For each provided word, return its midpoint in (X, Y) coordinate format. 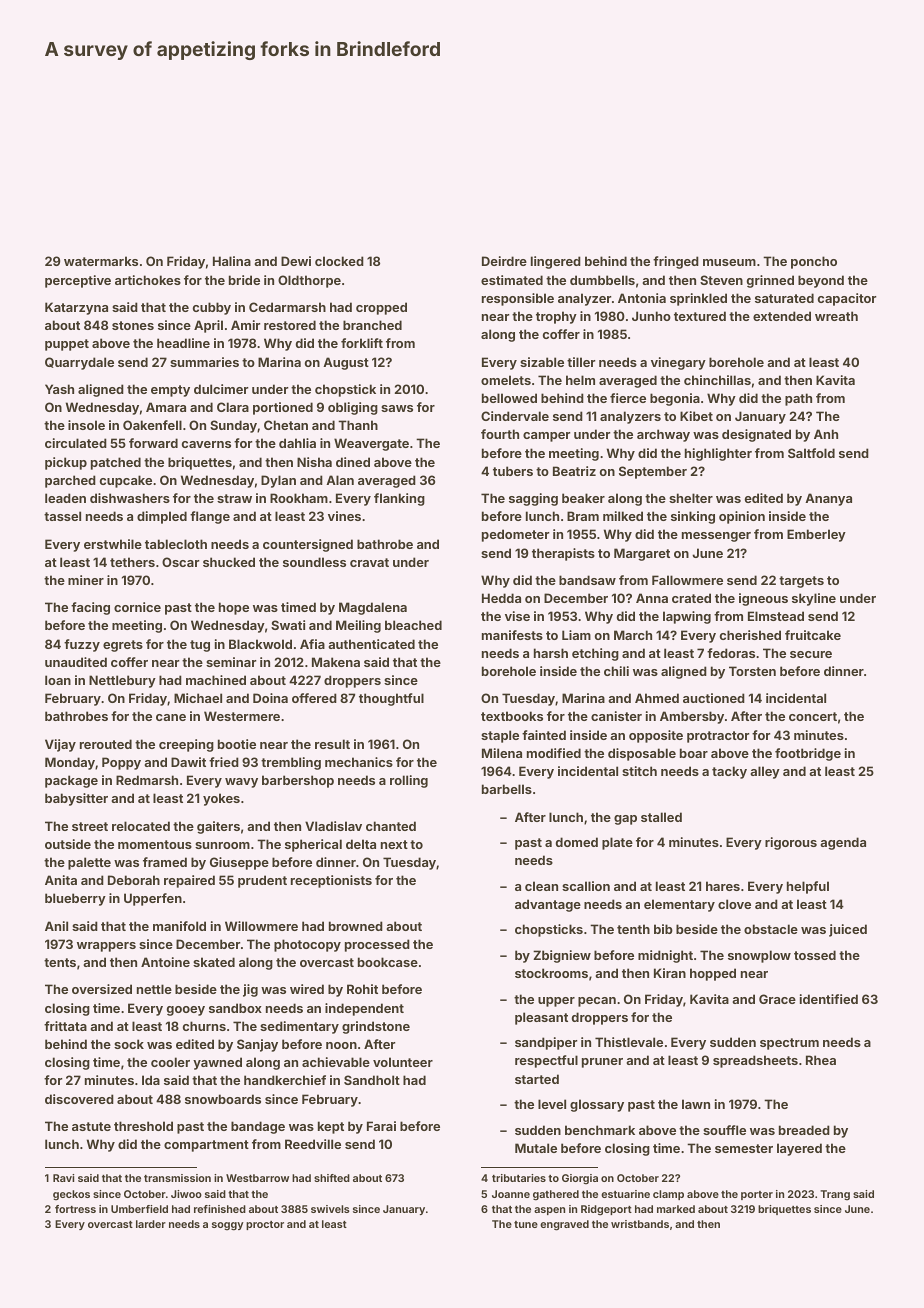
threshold (143, 1126)
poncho (814, 262)
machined (216, 680)
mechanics (359, 762)
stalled (661, 817)
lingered (556, 262)
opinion (742, 517)
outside (68, 844)
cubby (212, 308)
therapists (563, 554)
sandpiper (546, 1043)
